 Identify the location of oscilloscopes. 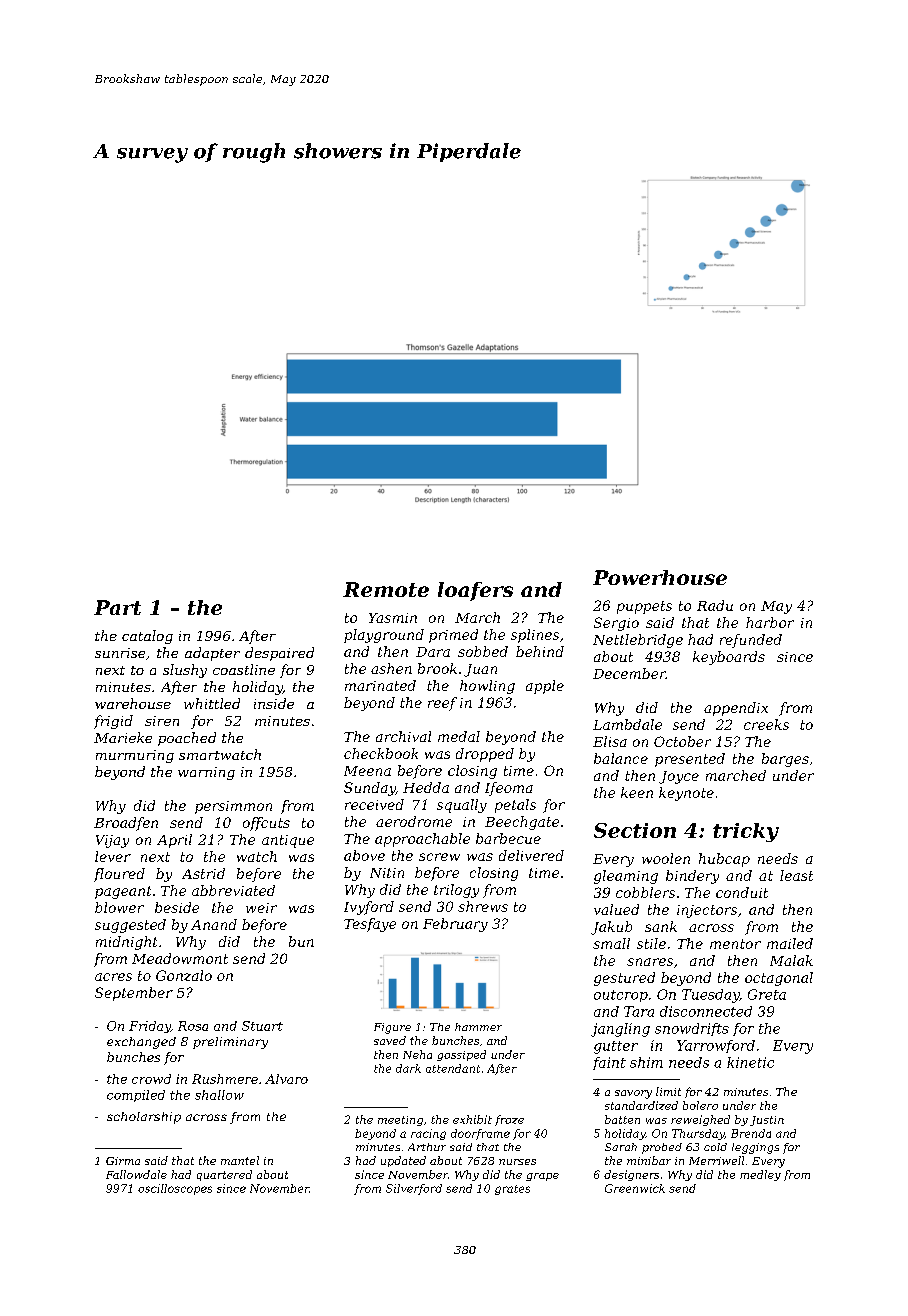
(175, 1189).
